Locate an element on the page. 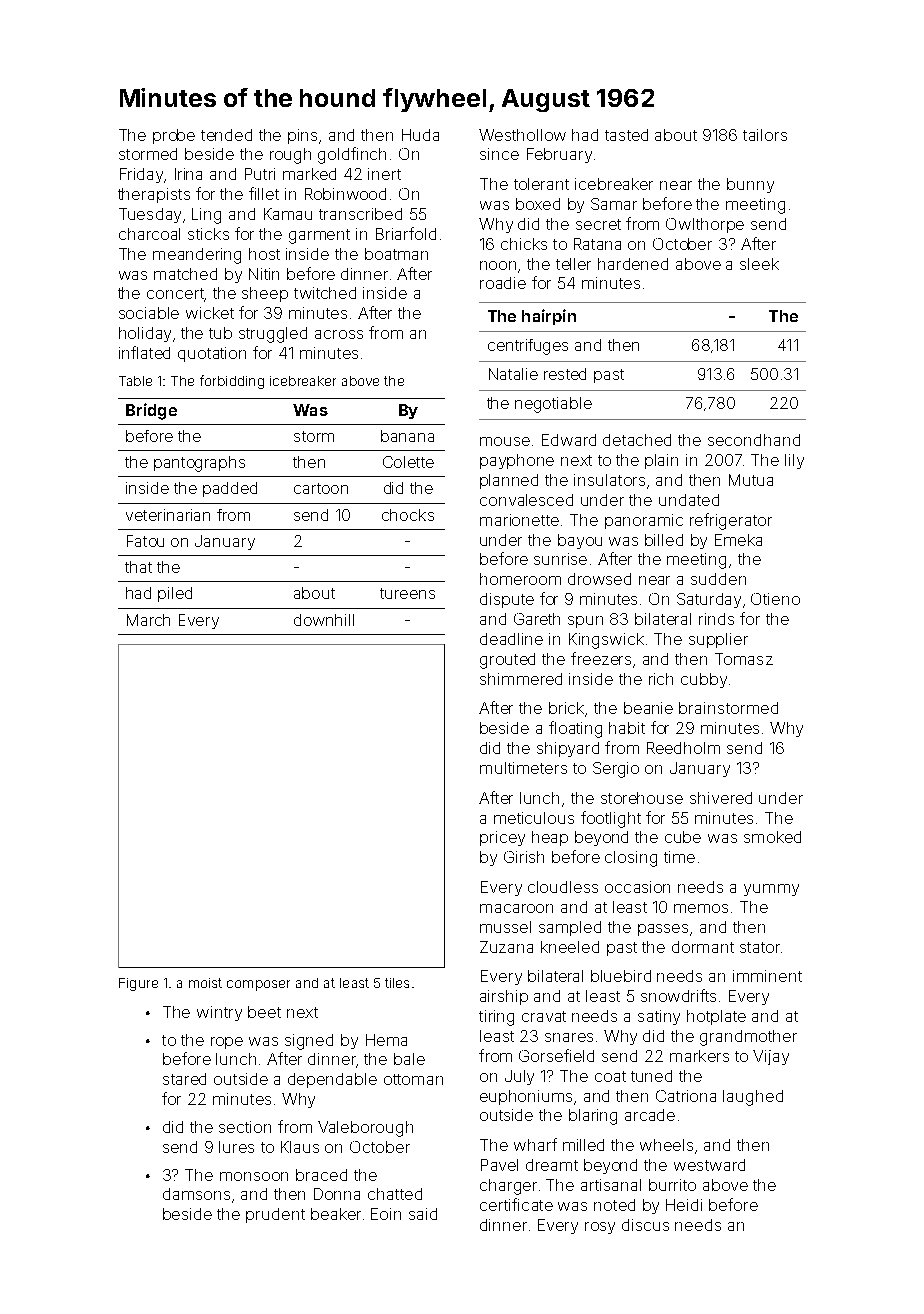 This image has width=924, height=1314. beaker is located at coordinates (336, 1214).
